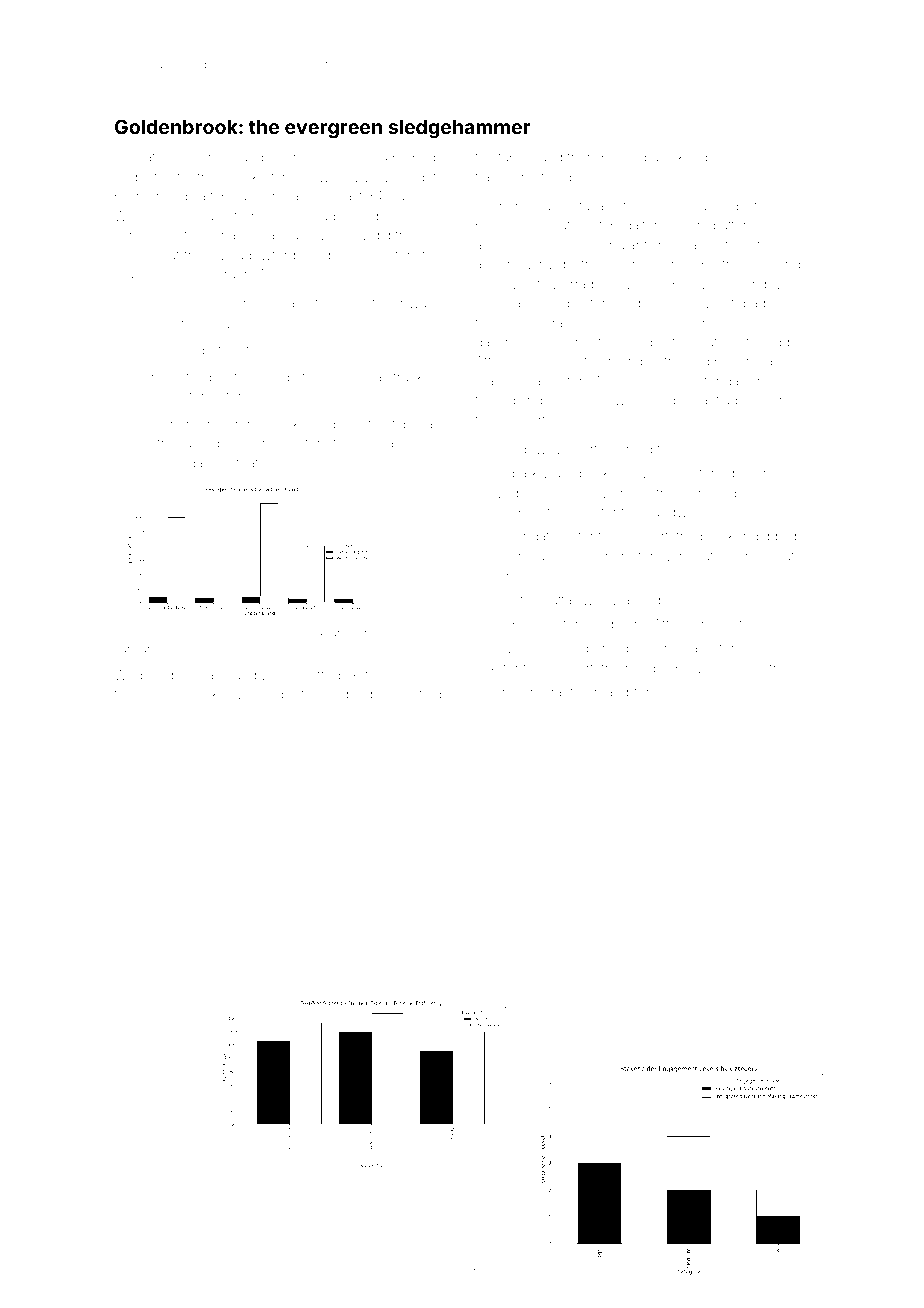 This screenshot has height=1308, width=924. Describe the element at coordinates (181, 323) in the screenshot. I see `described` at that location.
